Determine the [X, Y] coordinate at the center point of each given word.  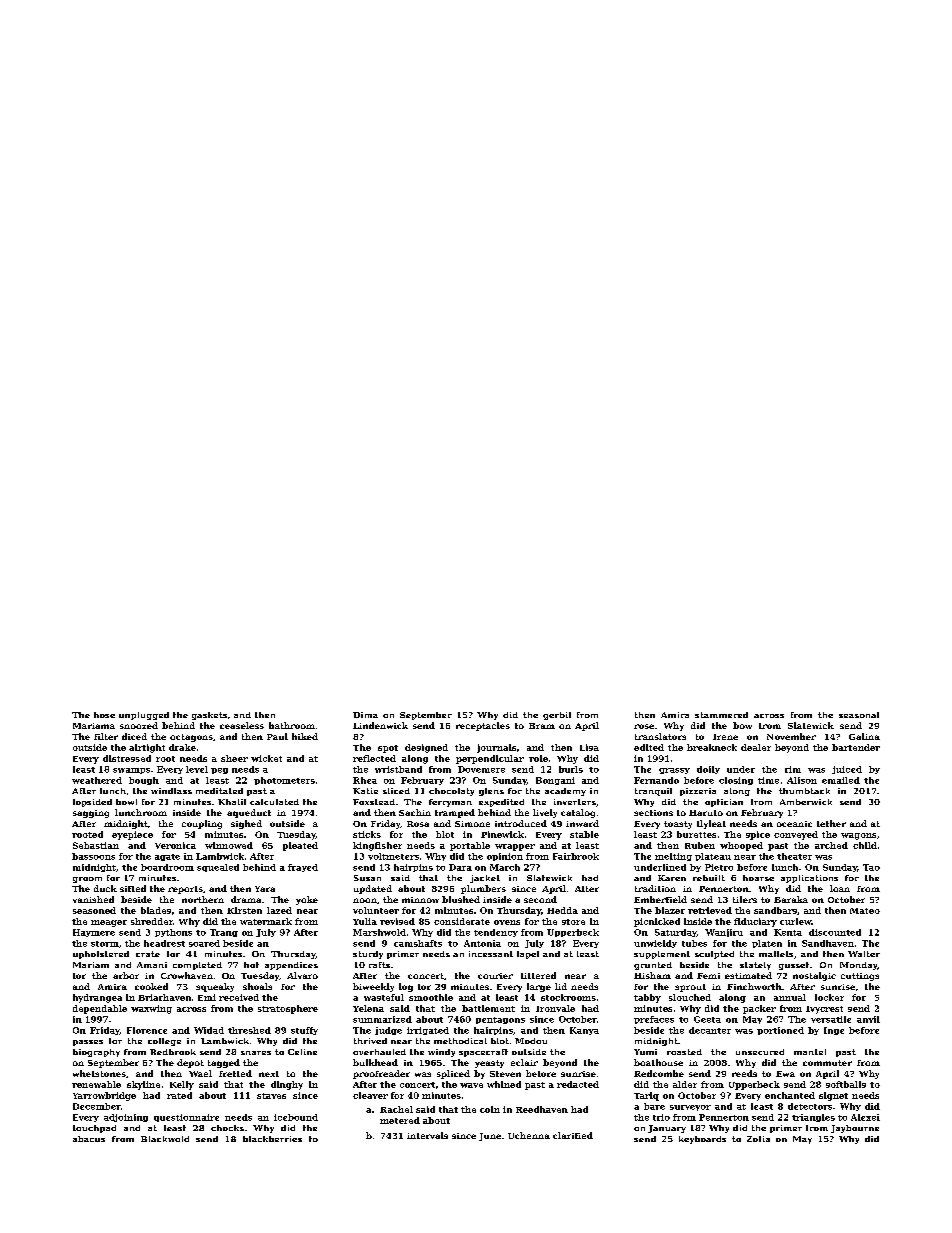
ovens [507, 922]
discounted [835, 932]
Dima [365, 715]
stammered [721, 715]
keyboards [702, 1140]
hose [104, 715]
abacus [89, 1139]
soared [204, 943]
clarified [573, 1135]
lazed [279, 910]
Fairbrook [576, 856]
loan [840, 888]
